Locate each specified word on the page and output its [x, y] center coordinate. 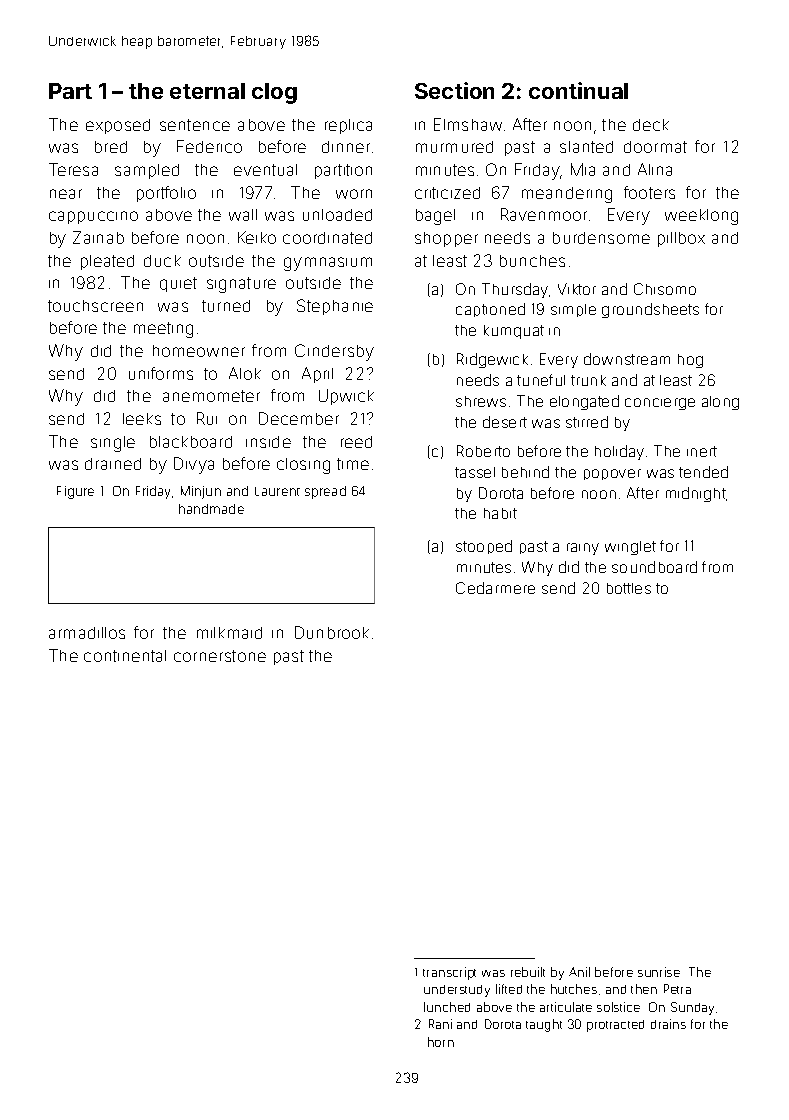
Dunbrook [332, 632]
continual [578, 90]
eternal [207, 91]
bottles [629, 588]
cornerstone [220, 656]
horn [441, 1042]
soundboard [654, 567]
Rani [440, 1024]
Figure [75, 492]
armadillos [87, 633]
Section [454, 90]
